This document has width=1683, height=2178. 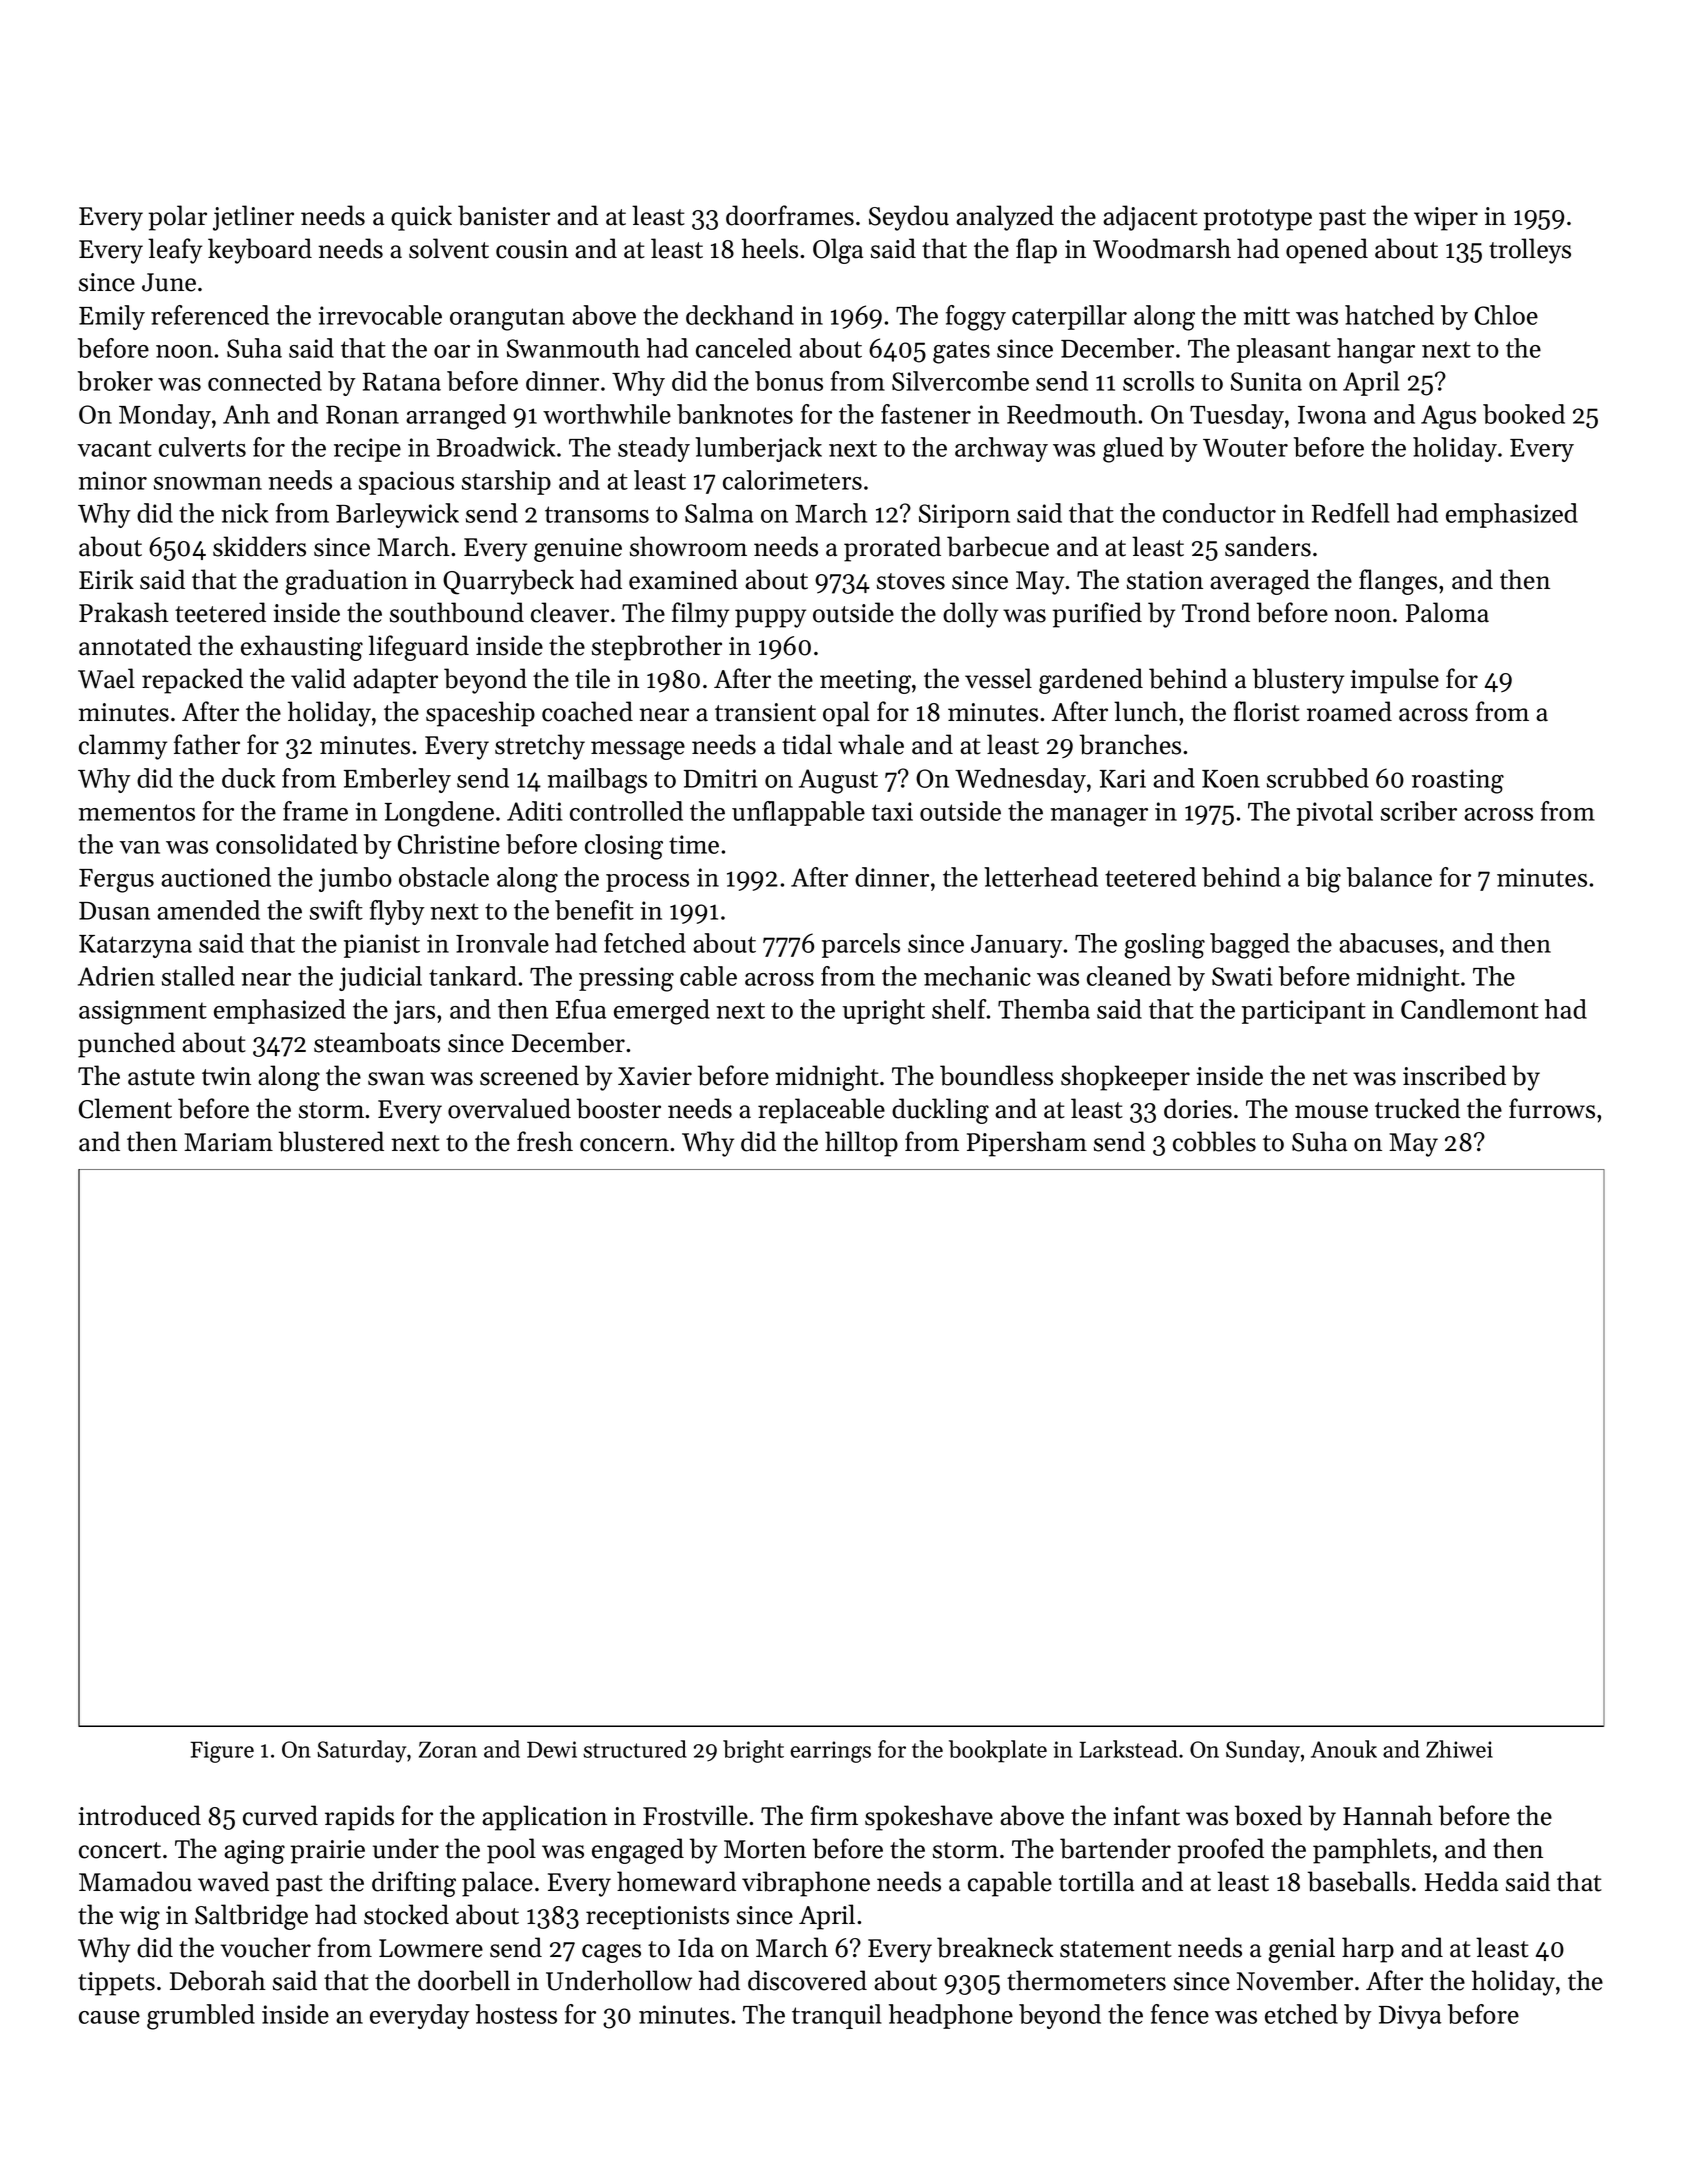 I want to click on earrings, so click(x=831, y=1752).
